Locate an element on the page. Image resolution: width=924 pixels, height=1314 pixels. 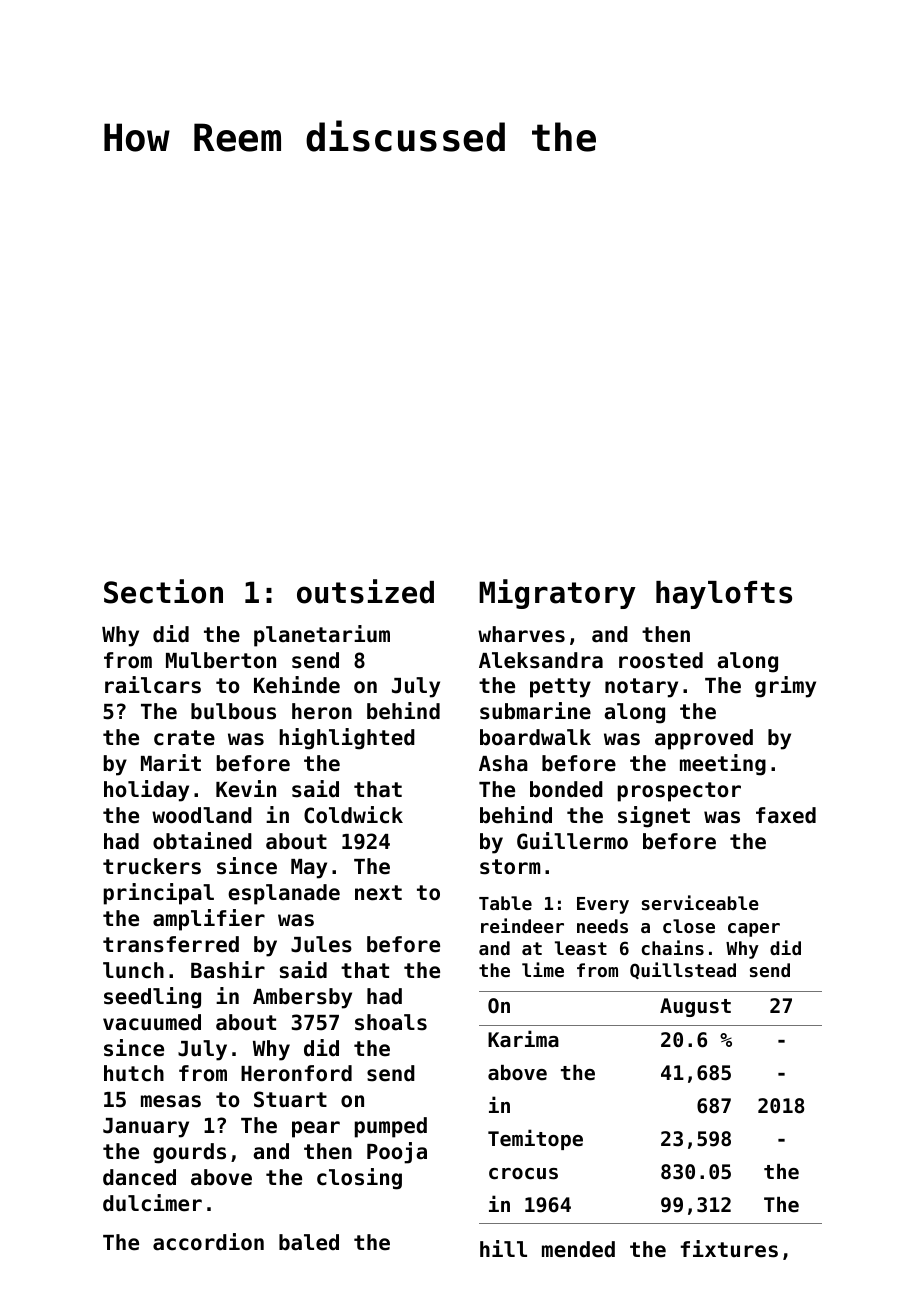
haylofts is located at coordinates (724, 595).
